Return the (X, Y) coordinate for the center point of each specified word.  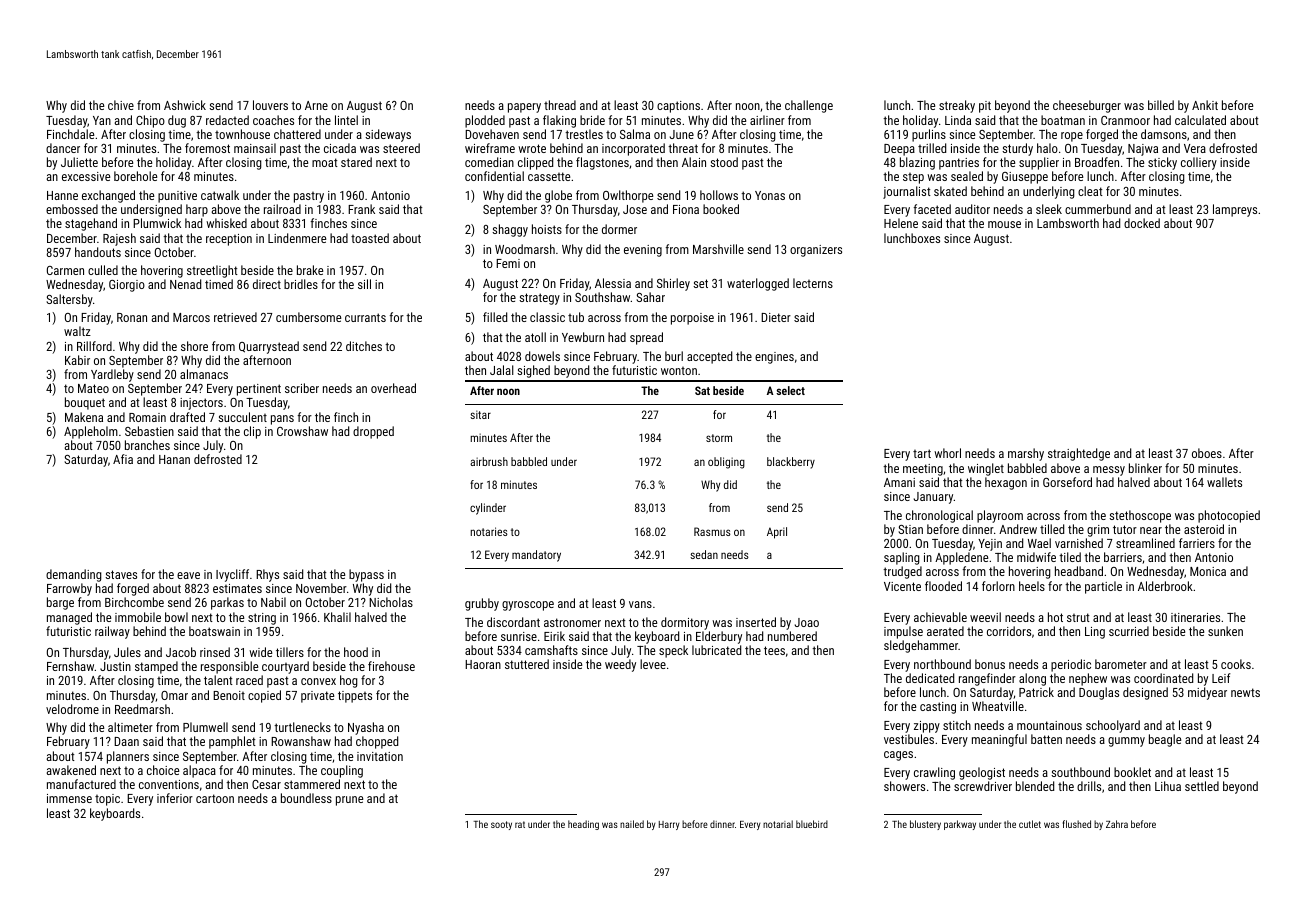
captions (678, 107)
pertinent (259, 390)
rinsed (215, 652)
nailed (632, 824)
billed (1161, 105)
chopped (377, 742)
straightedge (1079, 454)
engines (774, 358)
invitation (380, 756)
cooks (1236, 664)
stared (356, 162)
